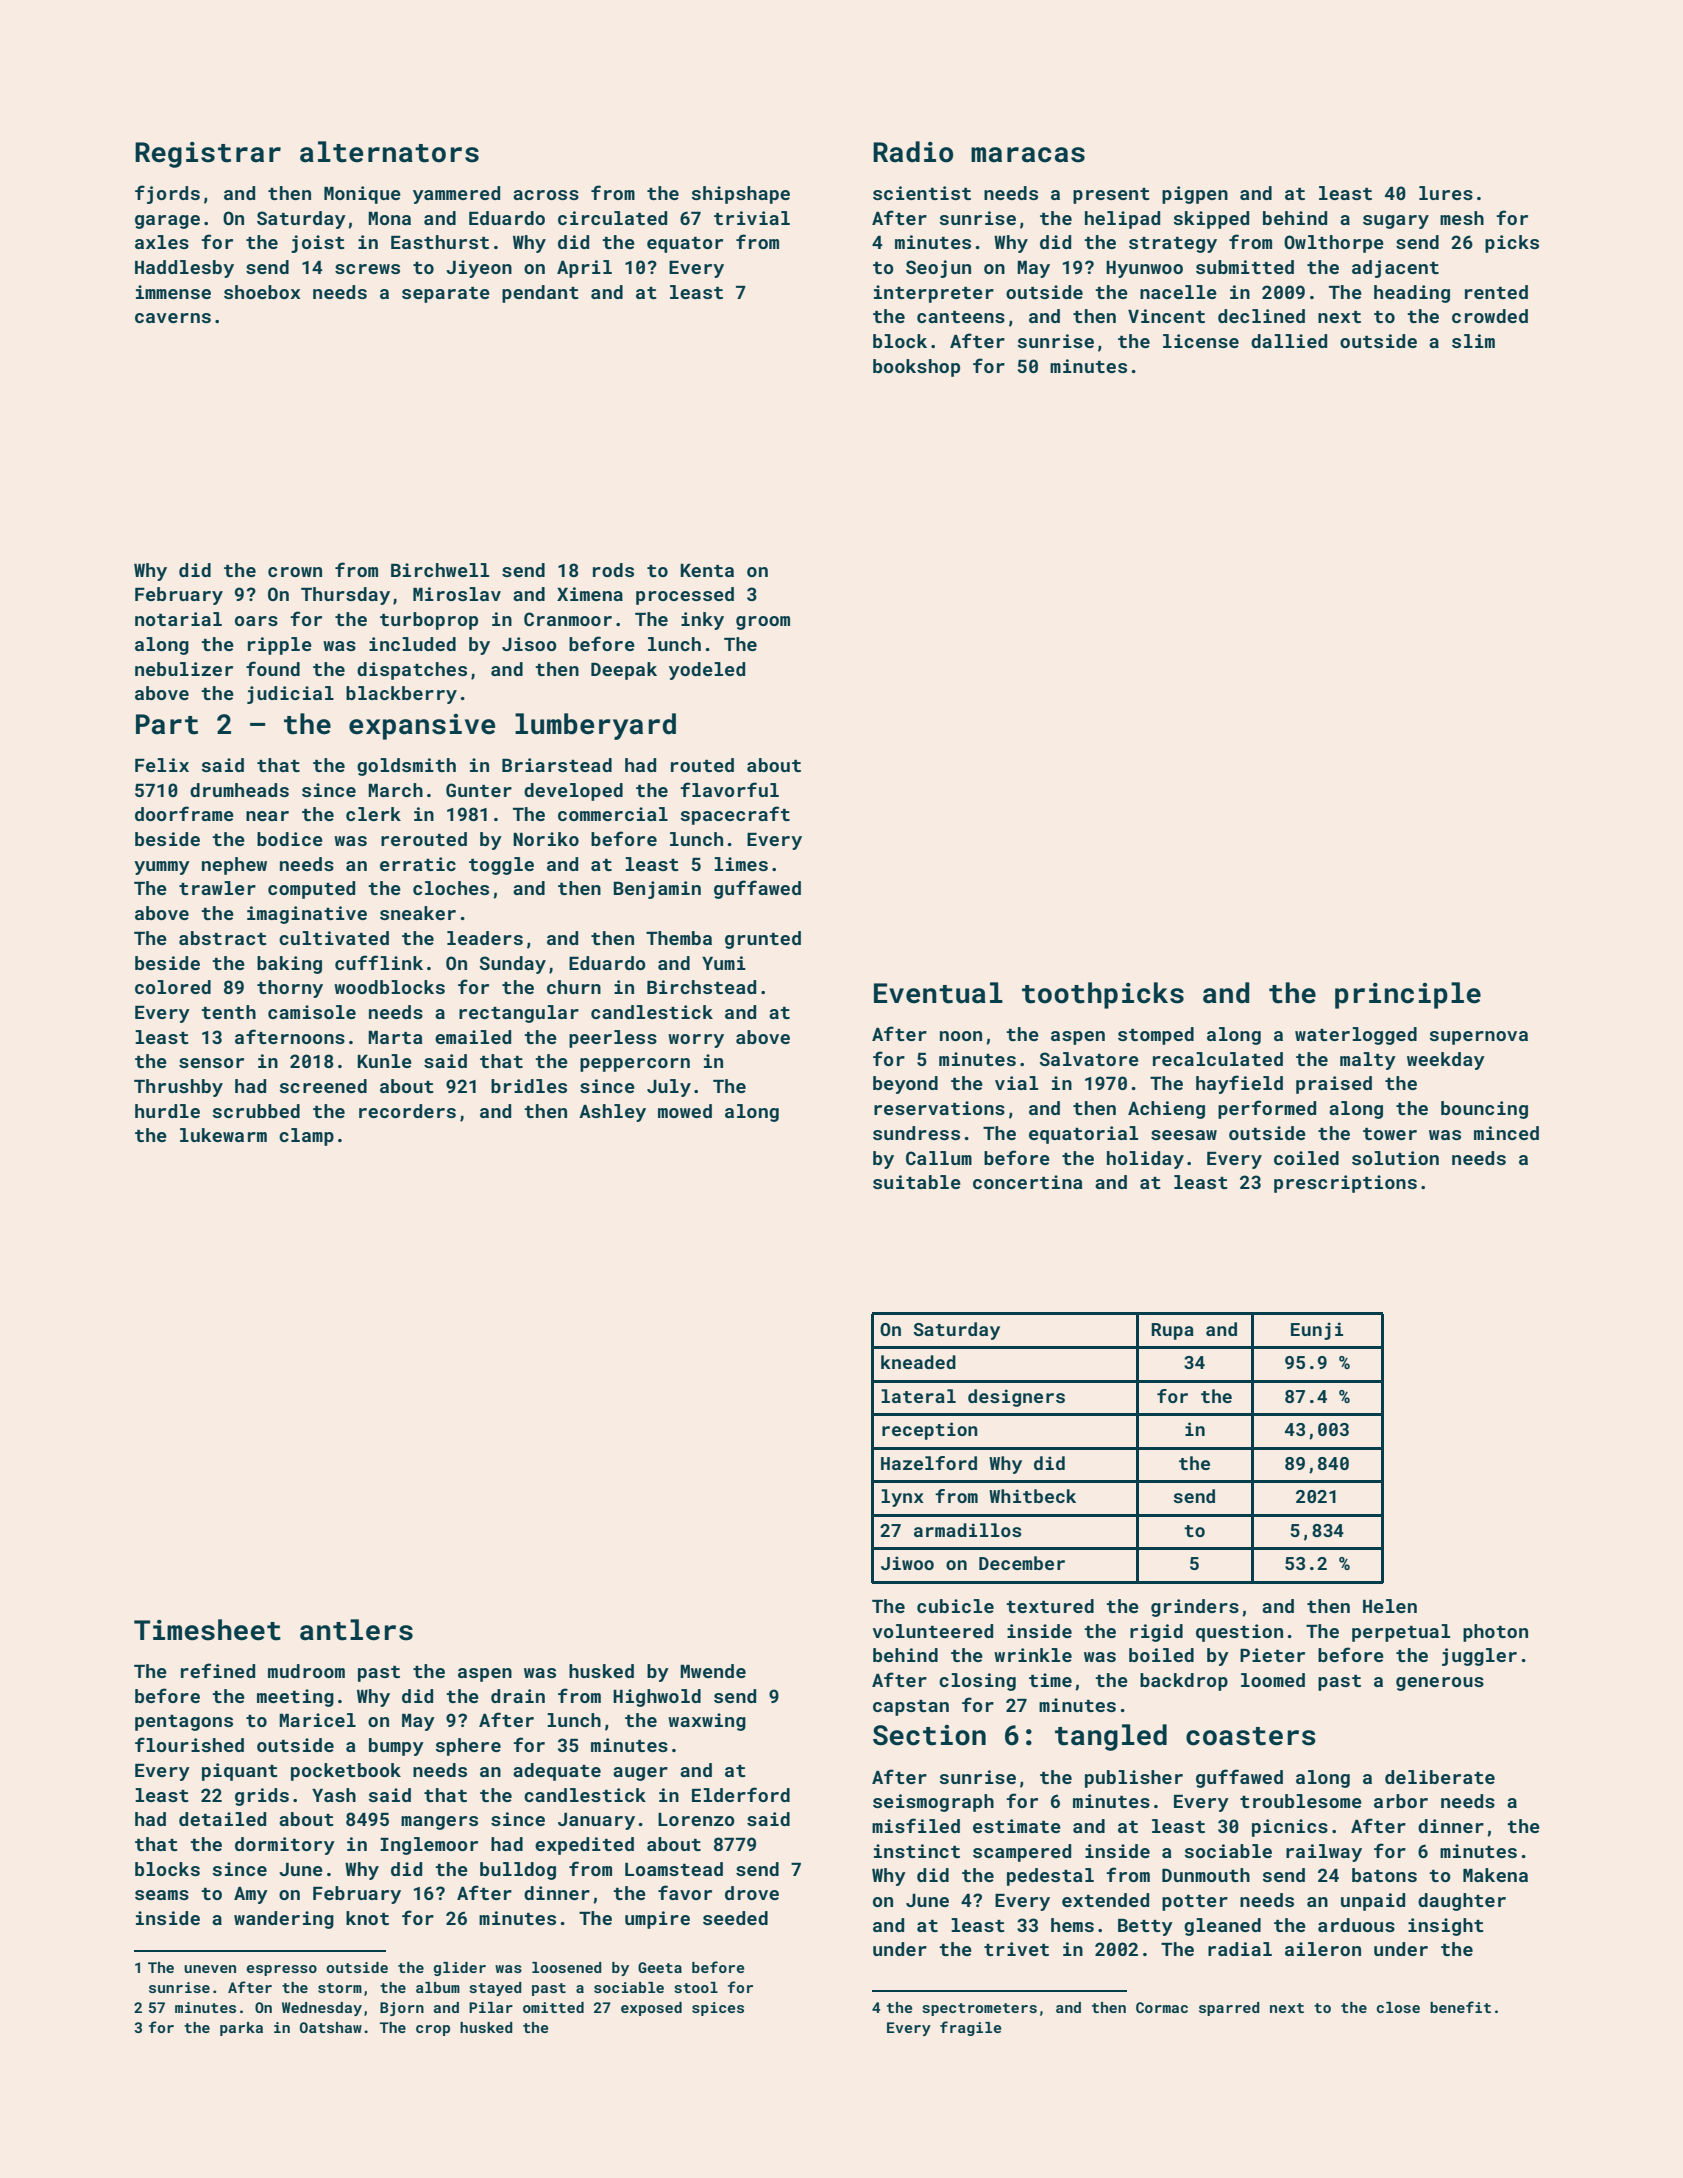 The height and width of the page is (2178, 1683). What do you see at coordinates (389, 152) in the page?
I see `alternators` at bounding box center [389, 152].
